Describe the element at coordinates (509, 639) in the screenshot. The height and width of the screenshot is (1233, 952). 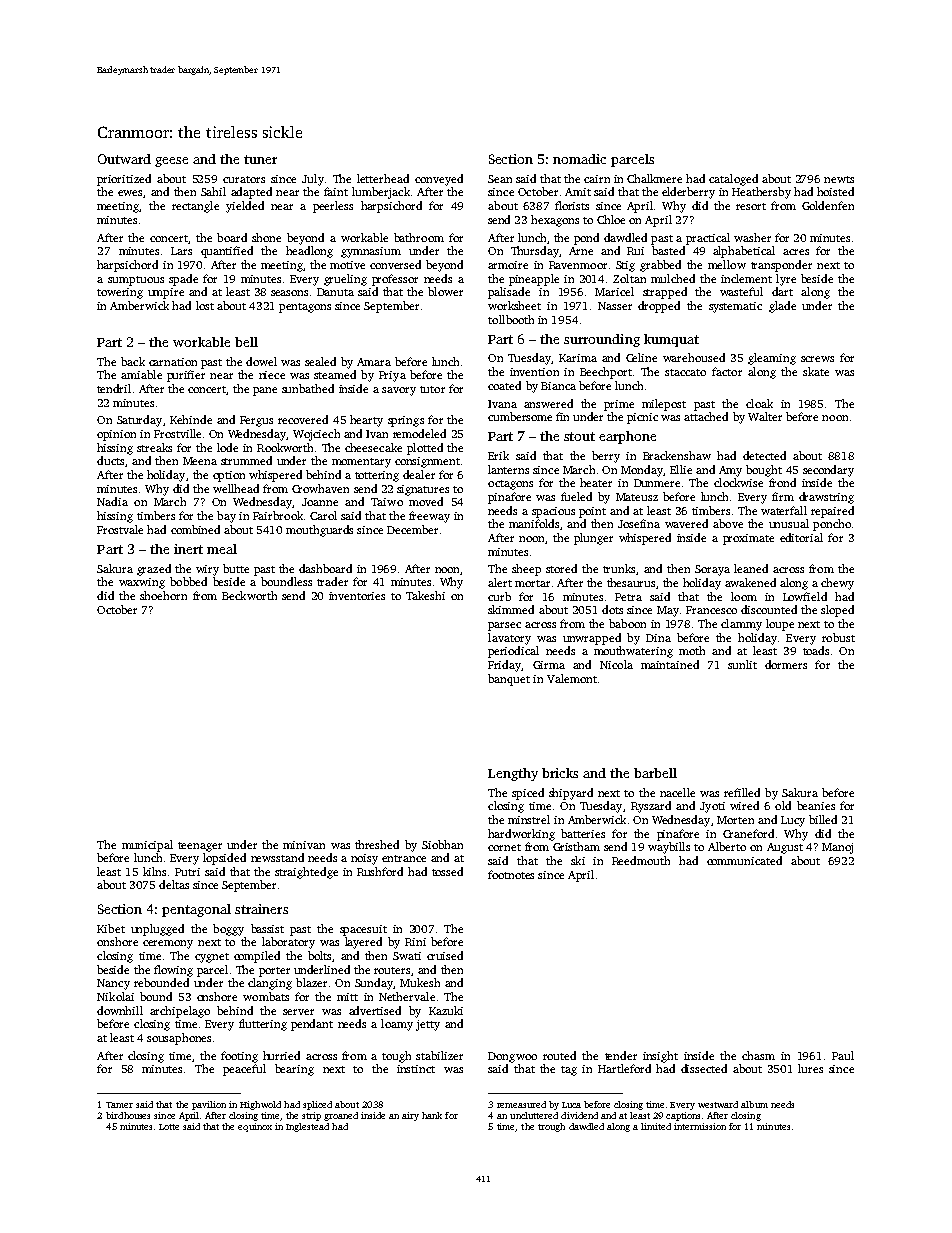
I see `lavatory` at that location.
